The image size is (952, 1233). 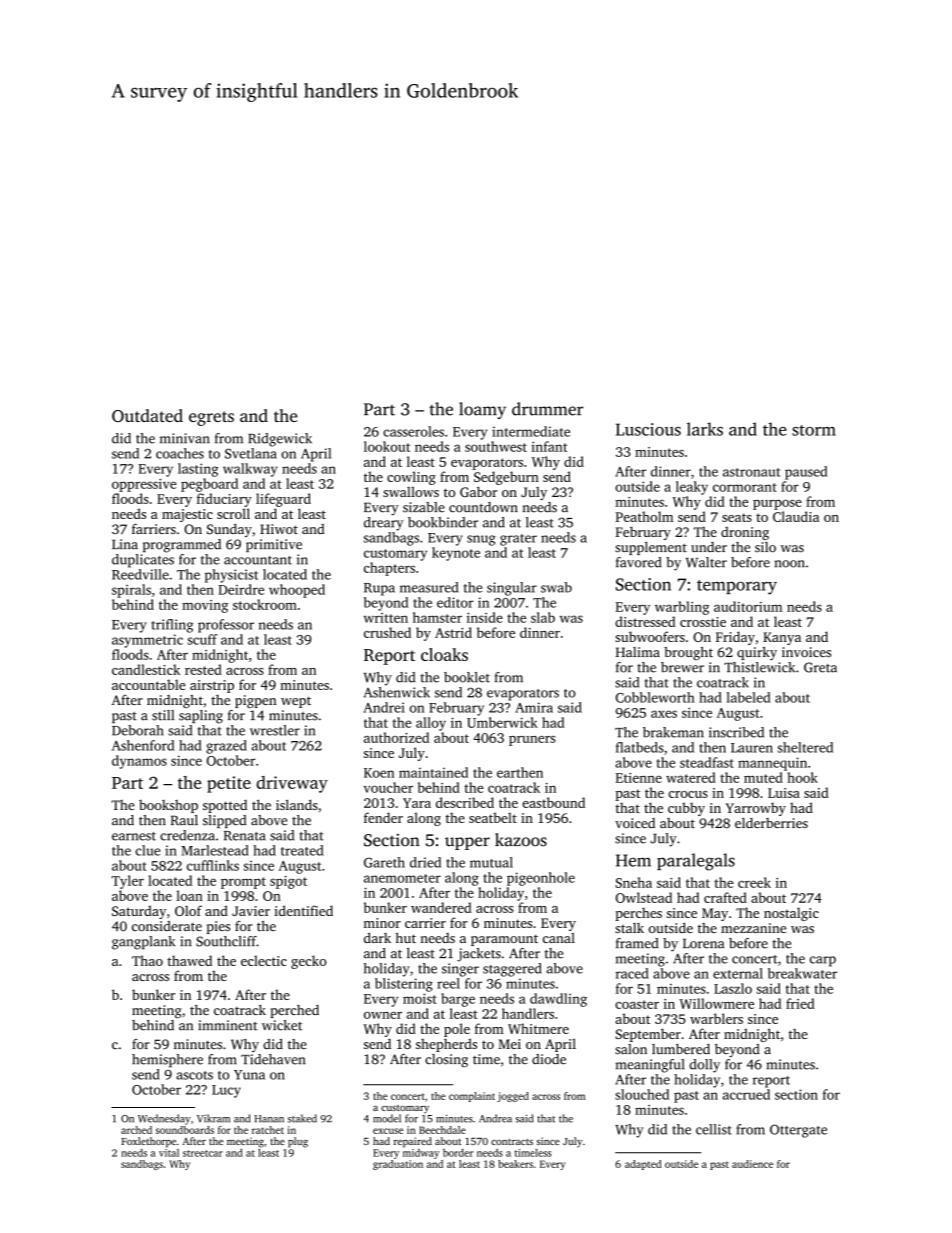 I want to click on Claudia, so click(x=796, y=516).
